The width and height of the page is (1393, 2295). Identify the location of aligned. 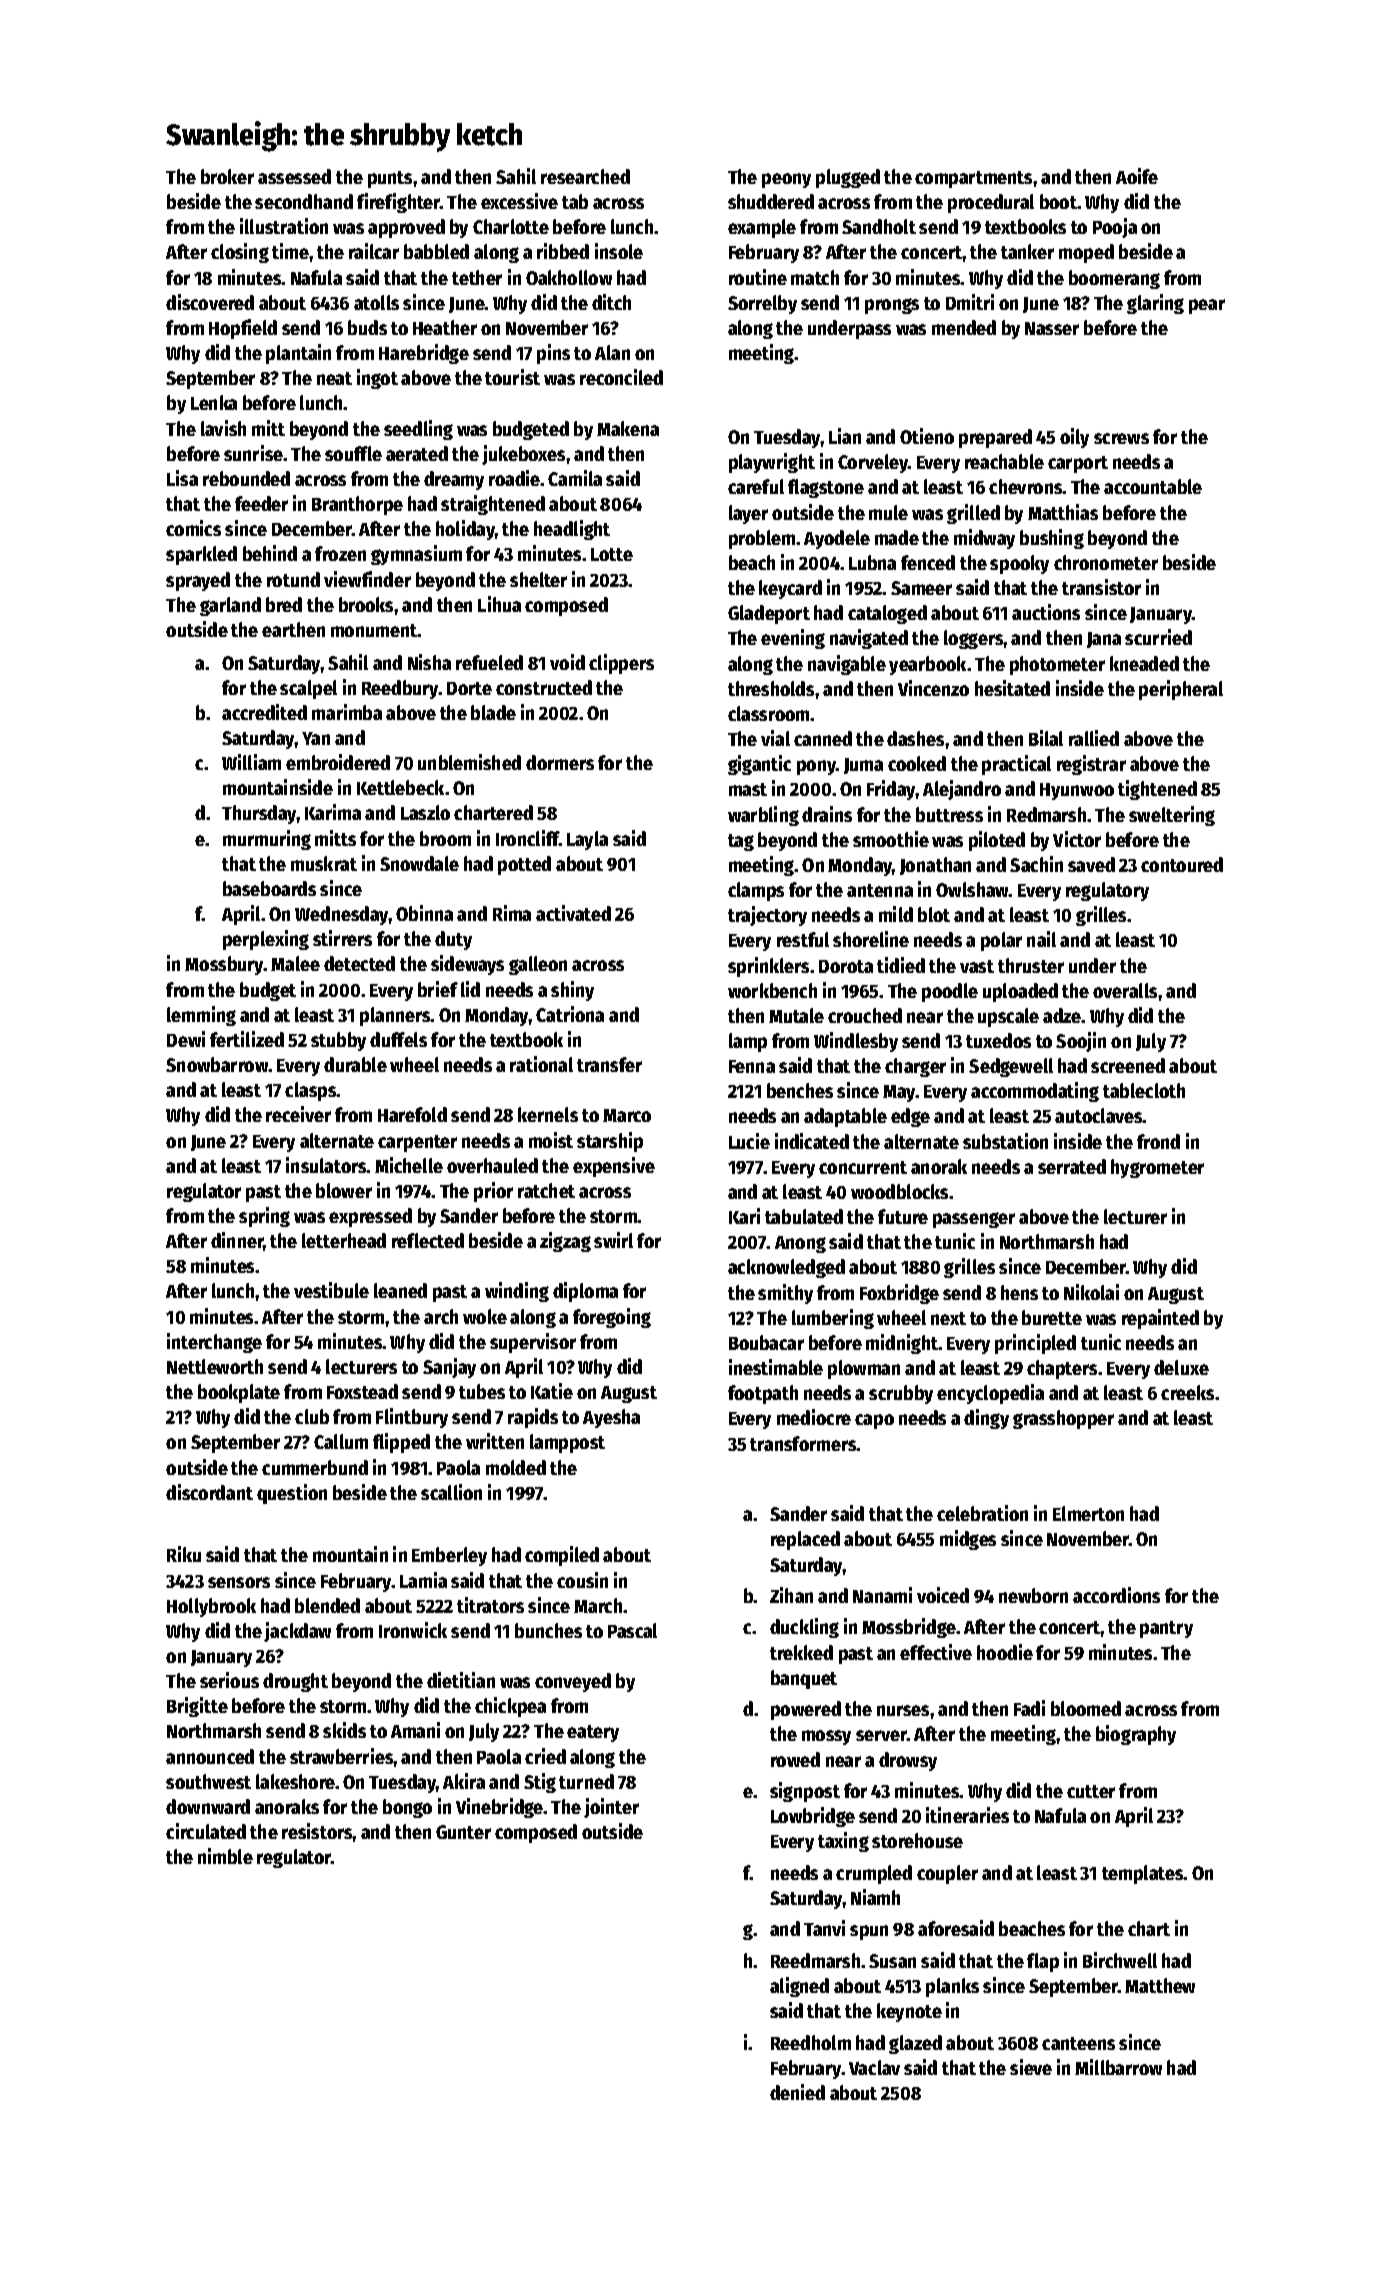
(799, 1987).
